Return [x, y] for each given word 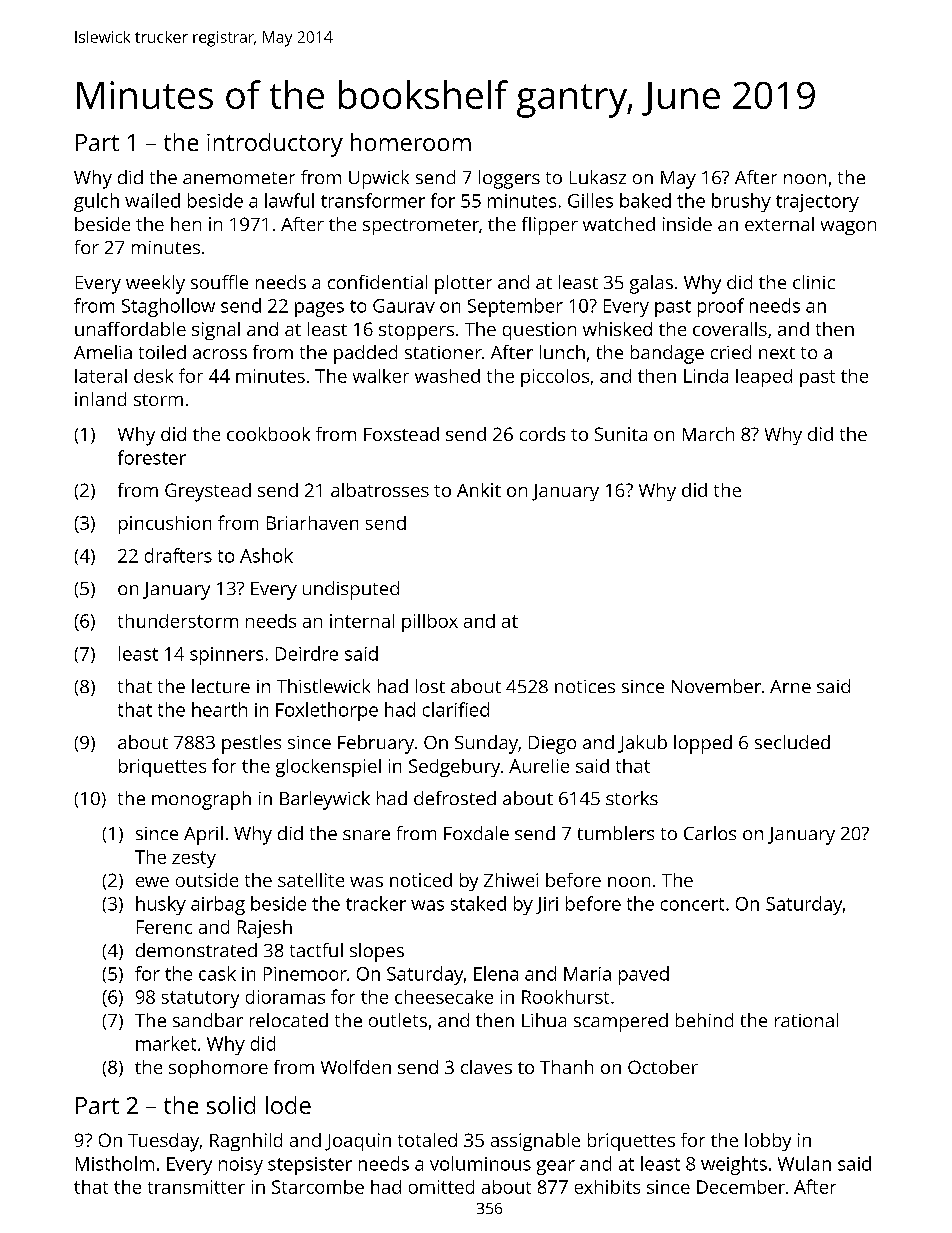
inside [687, 224]
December [741, 1187]
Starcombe [318, 1187]
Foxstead [401, 434]
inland [100, 399]
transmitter [196, 1187]
